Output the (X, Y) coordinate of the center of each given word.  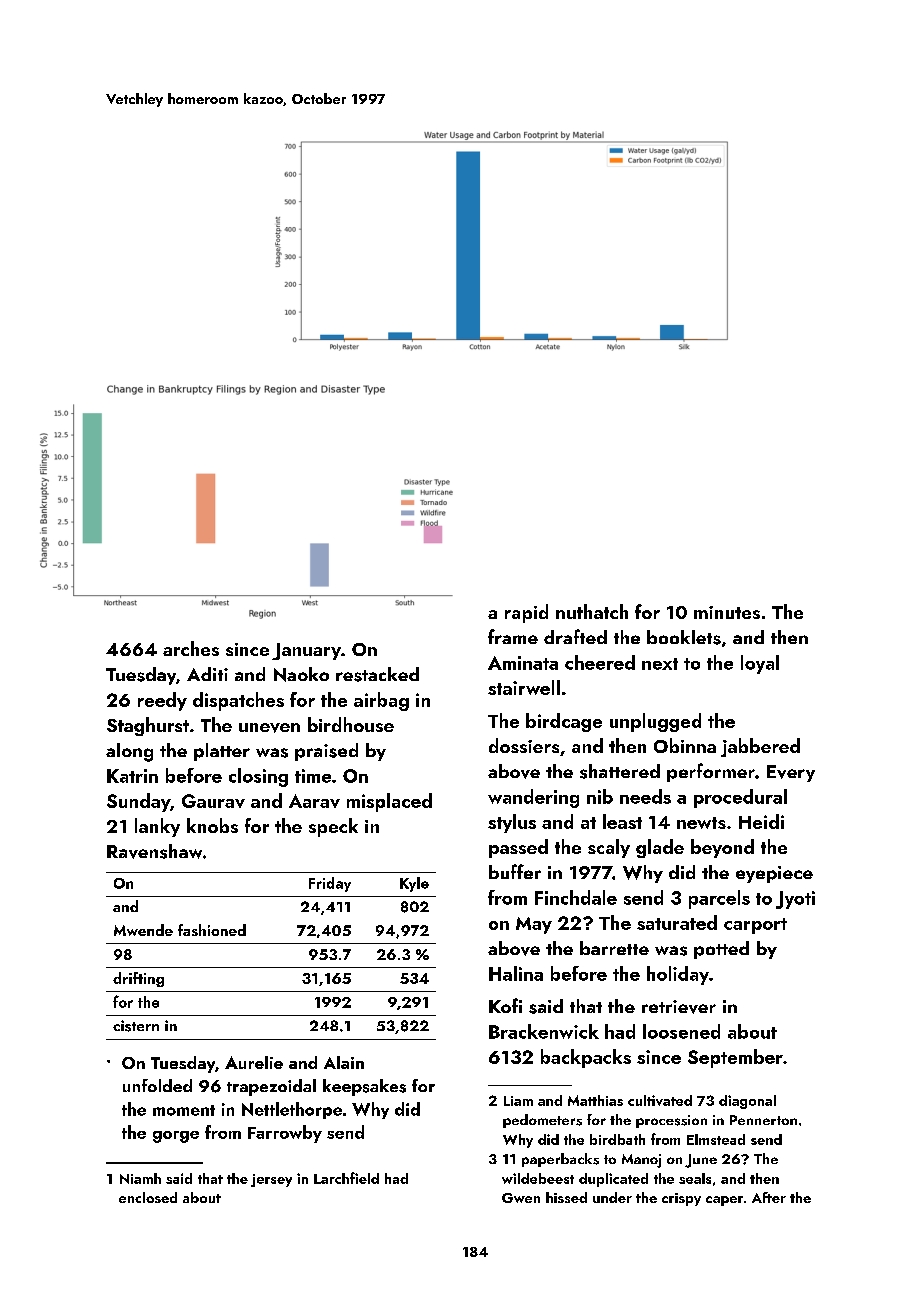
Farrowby (285, 1134)
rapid (526, 613)
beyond (722, 848)
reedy (162, 701)
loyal (760, 664)
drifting (138, 979)
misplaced (389, 802)
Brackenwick (544, 1031)
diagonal (747, 1102)
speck (333, 827)
